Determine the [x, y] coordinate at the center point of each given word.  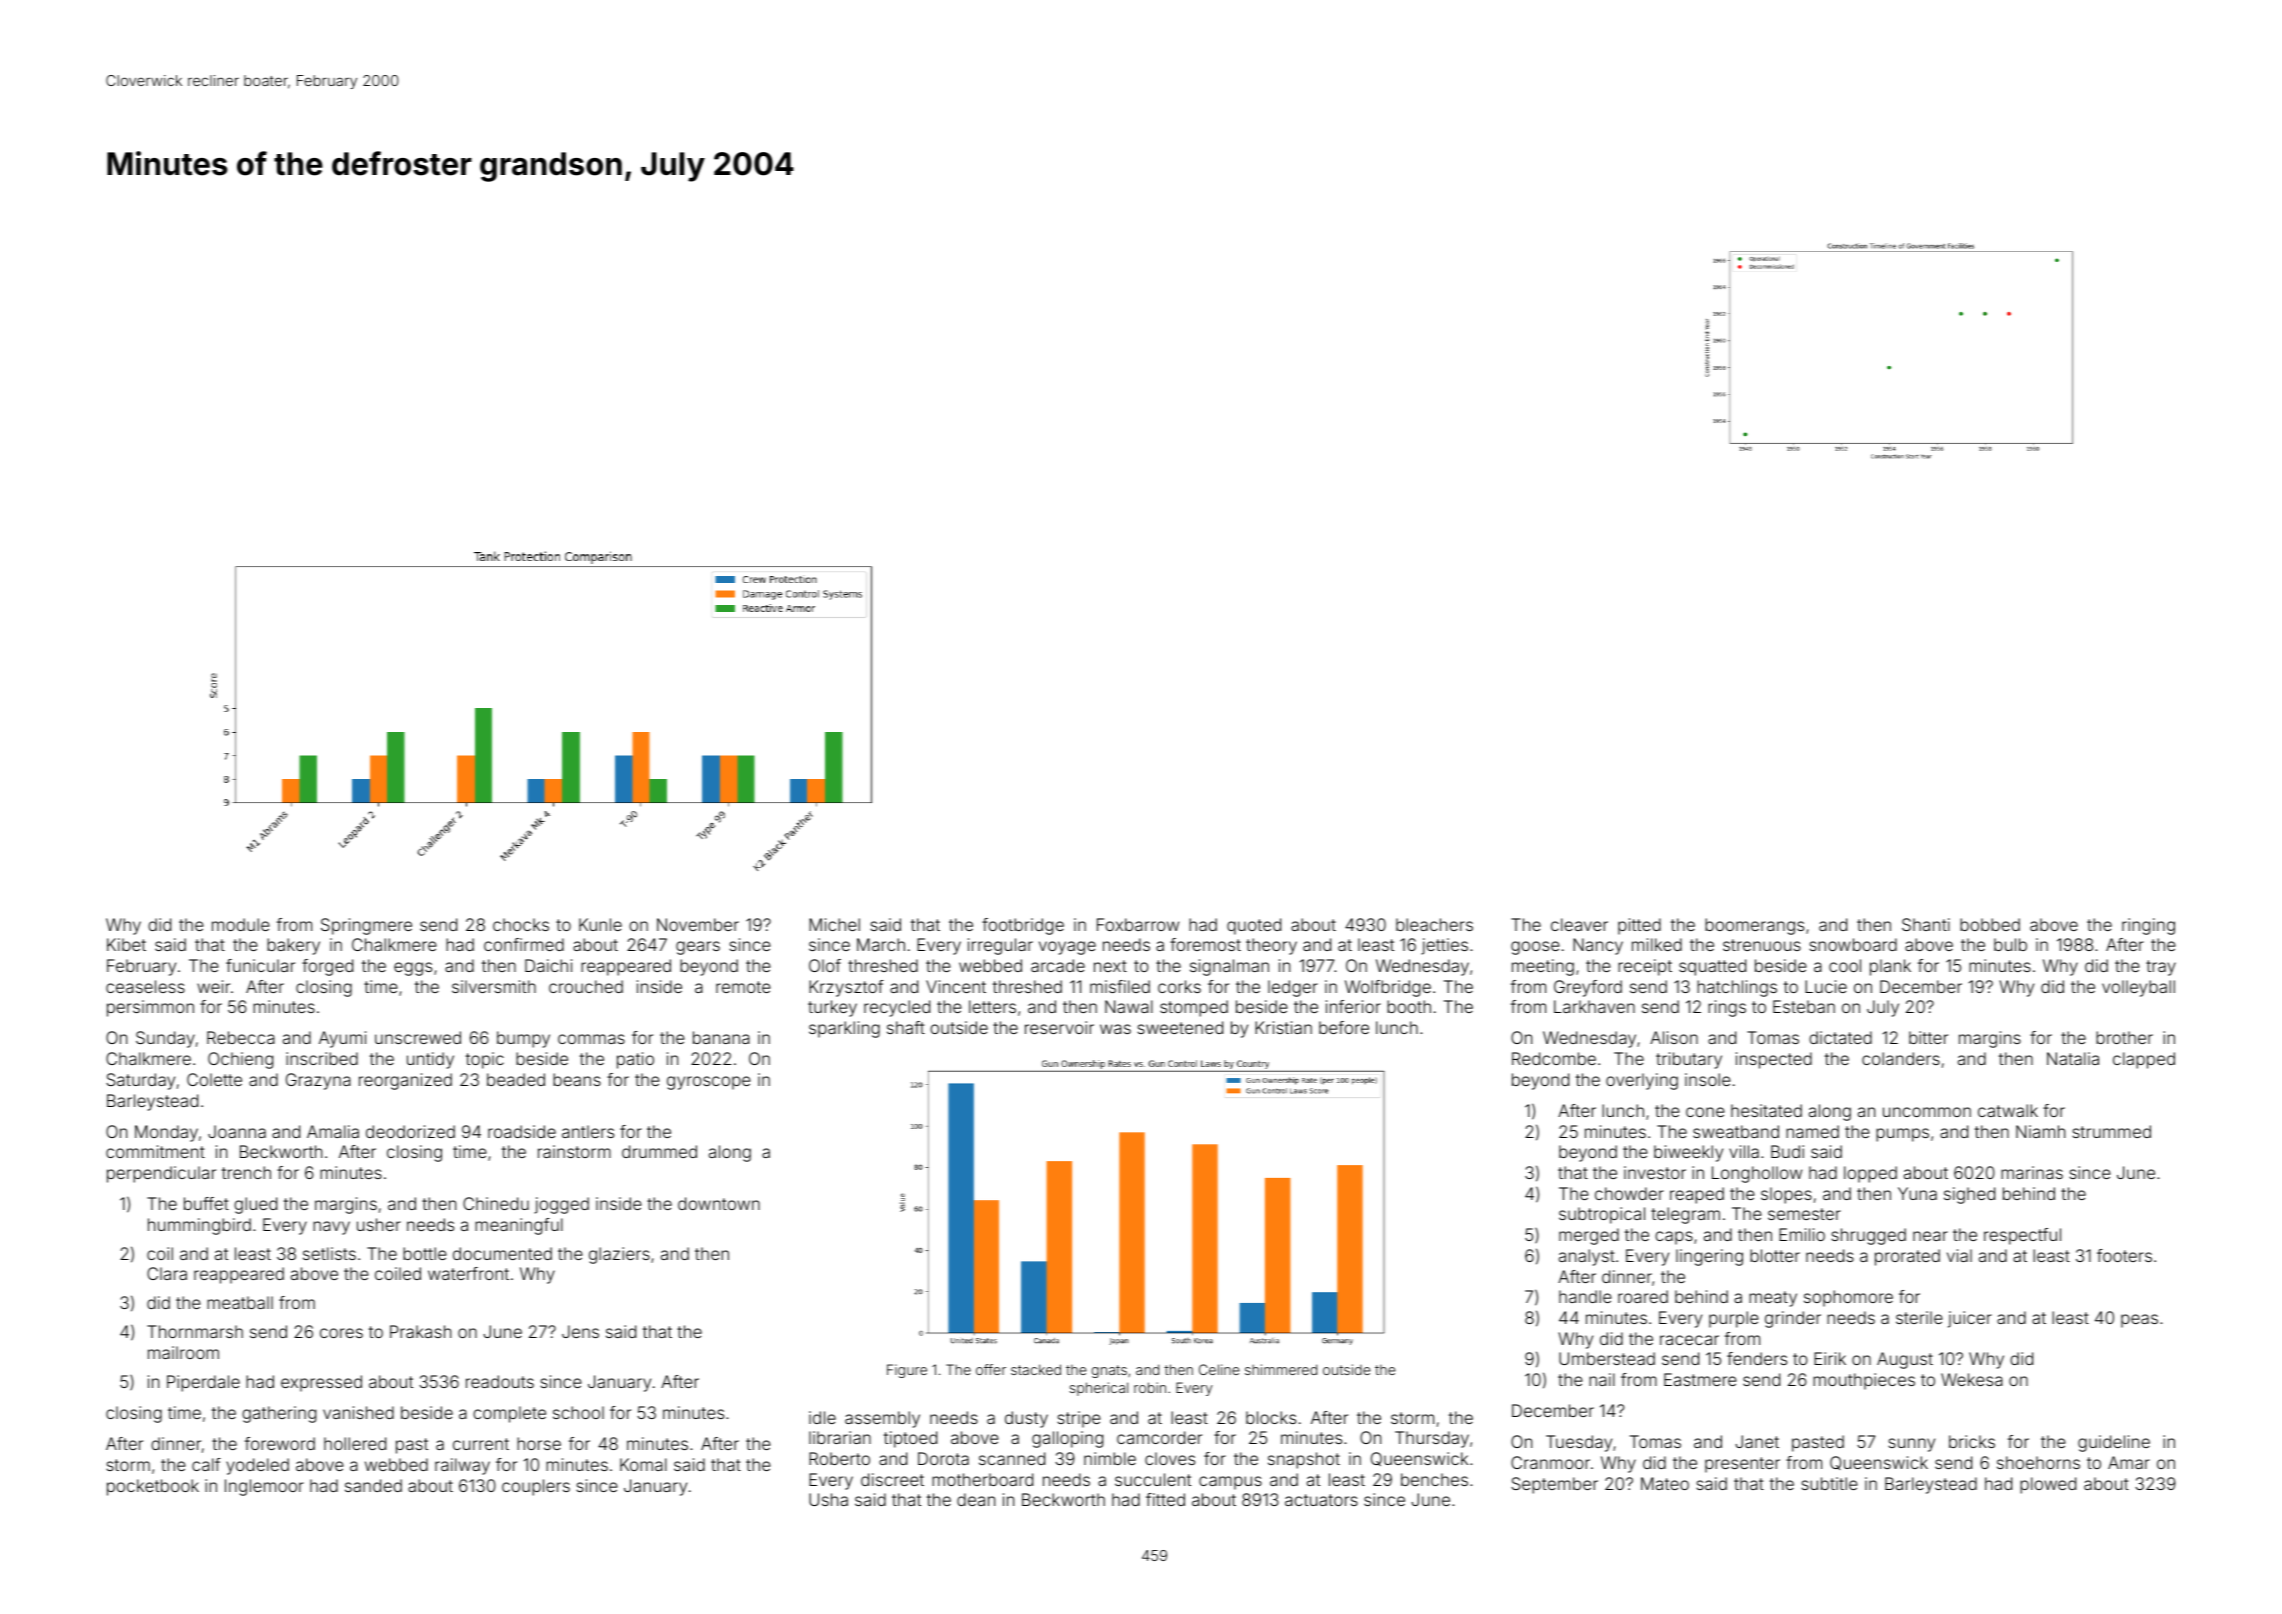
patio [635, 1060]
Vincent [956, 986]
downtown [719, 1203]
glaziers [619, 1255]
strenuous [1762, 945]
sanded [373, 1485]
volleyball [2138, 988]
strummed [2111, 1131]
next [1110, 966]
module [241, 924]
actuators [1321, 1500]
